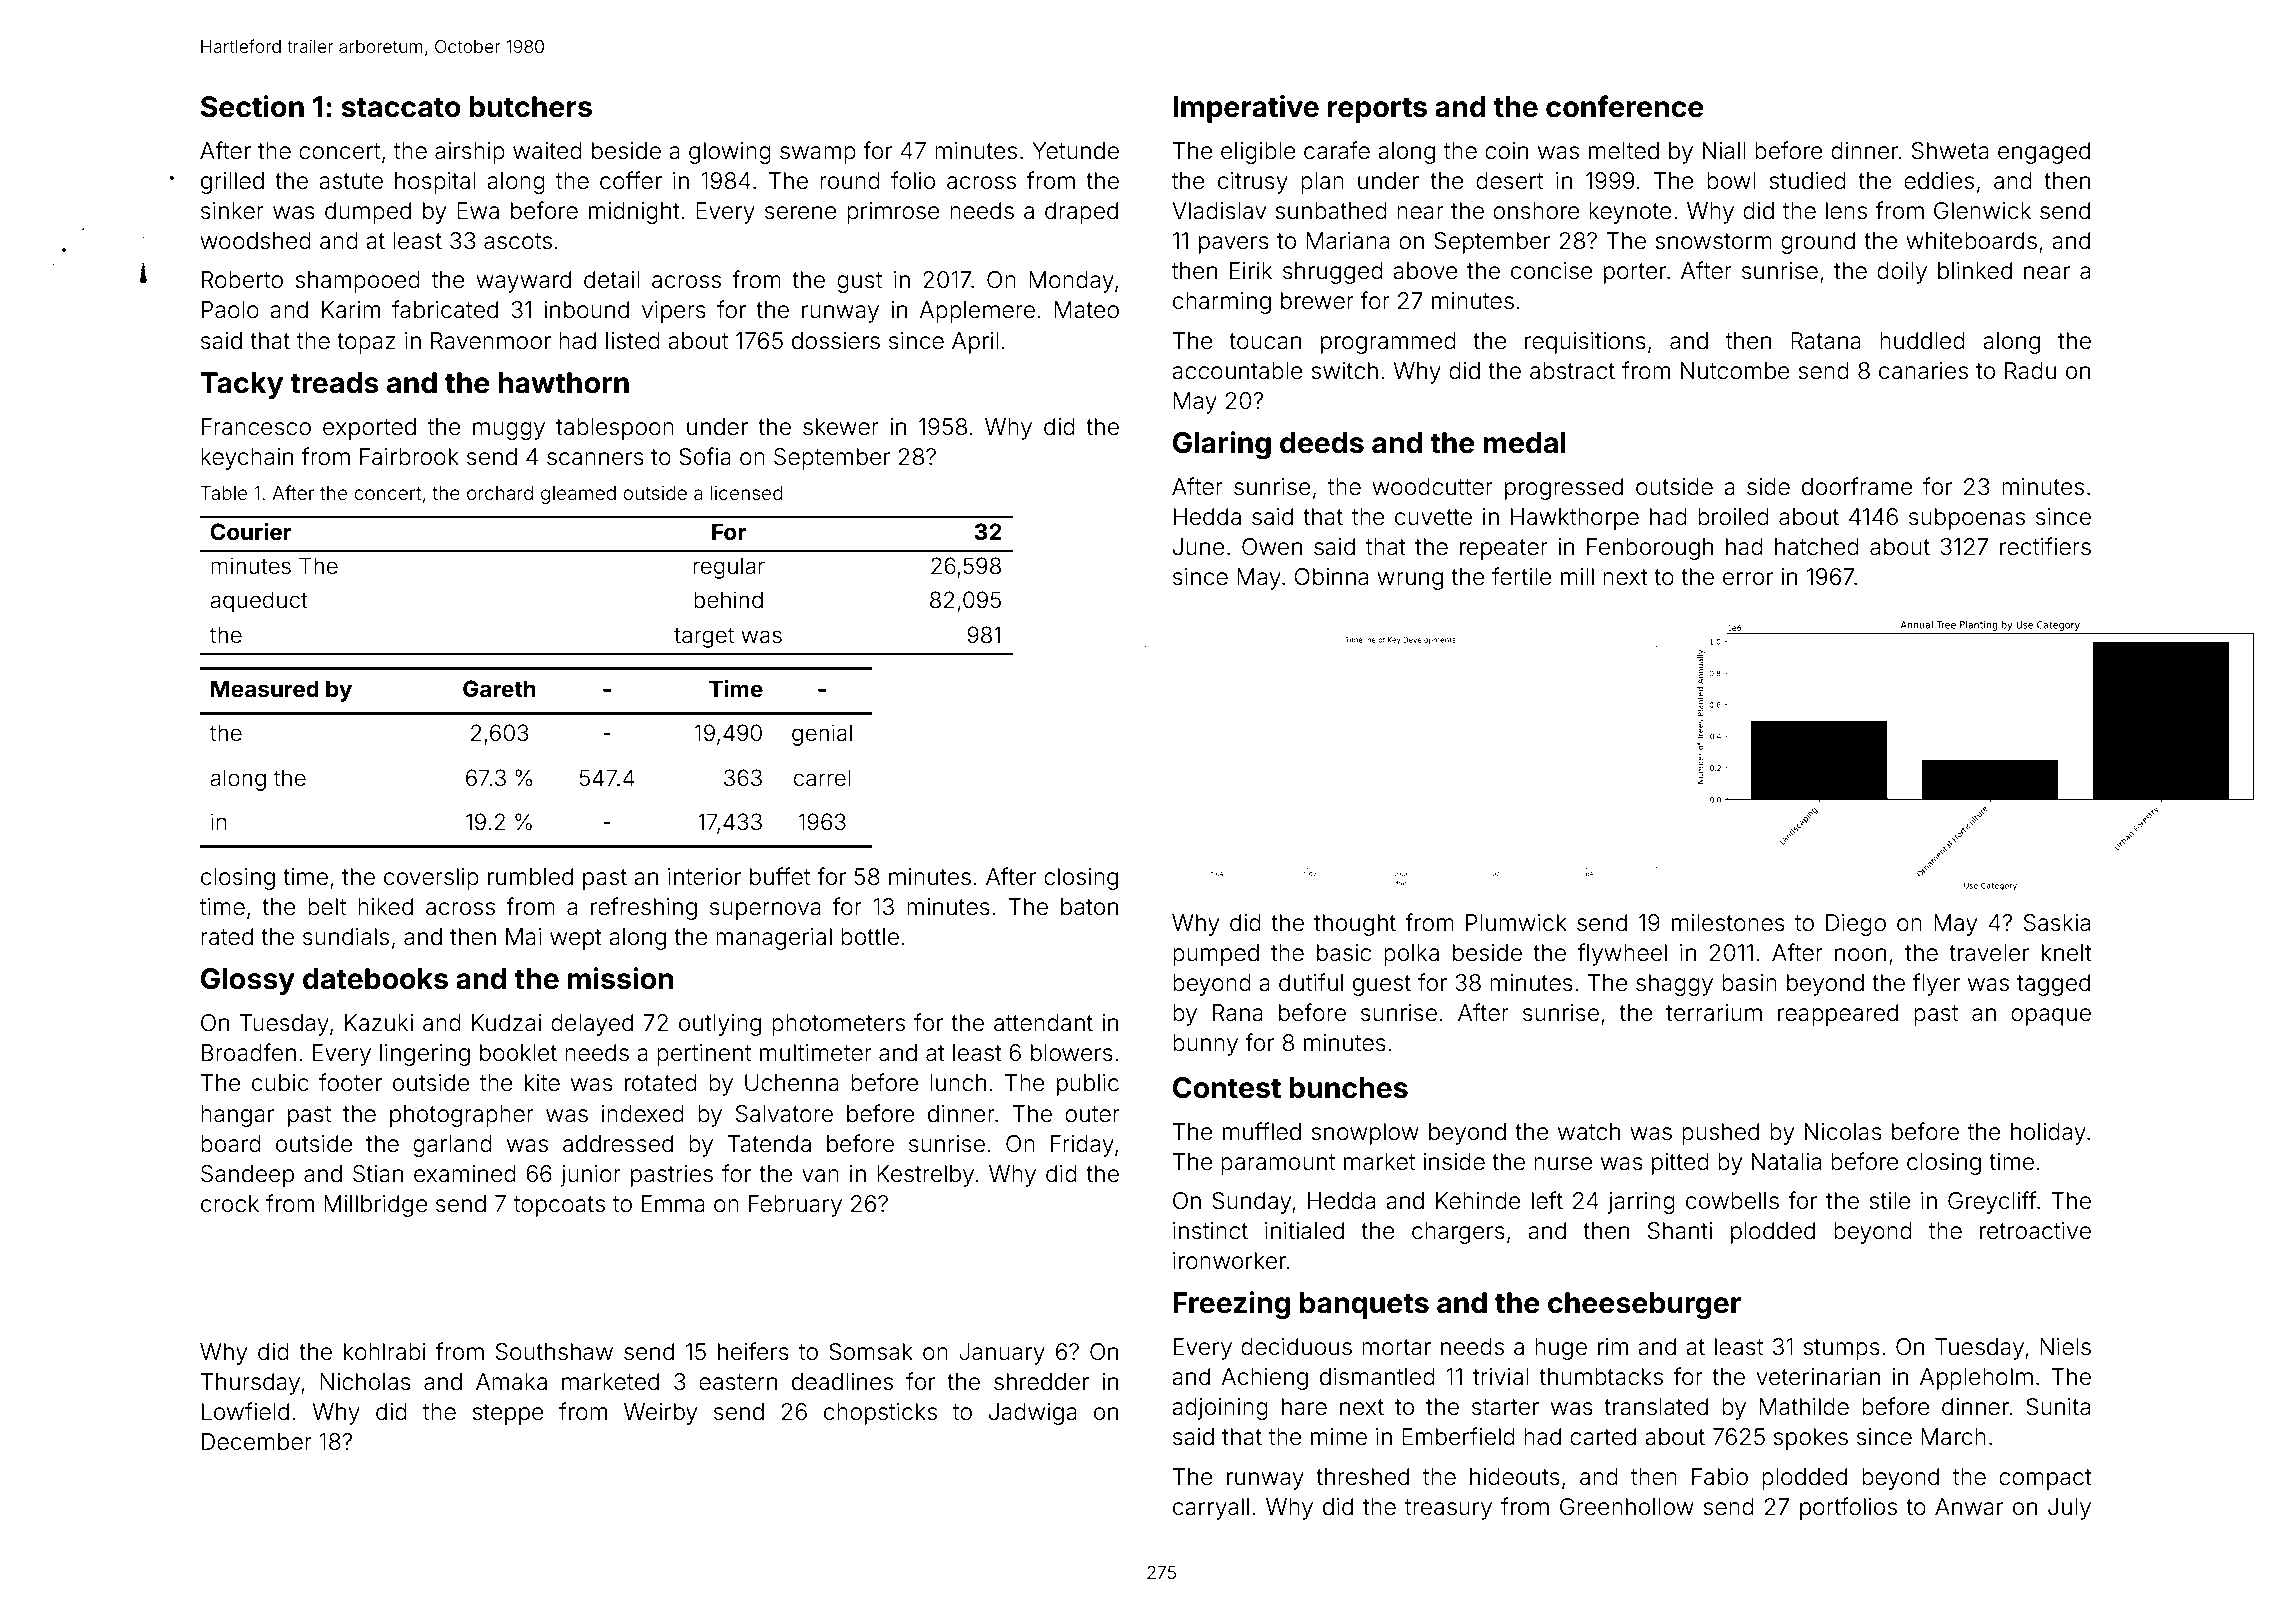 The image size is (2292, 1620). What do you see at coordinates (1625, 106) in the image?
I see `conference` at bounding box center [1625, 106].
